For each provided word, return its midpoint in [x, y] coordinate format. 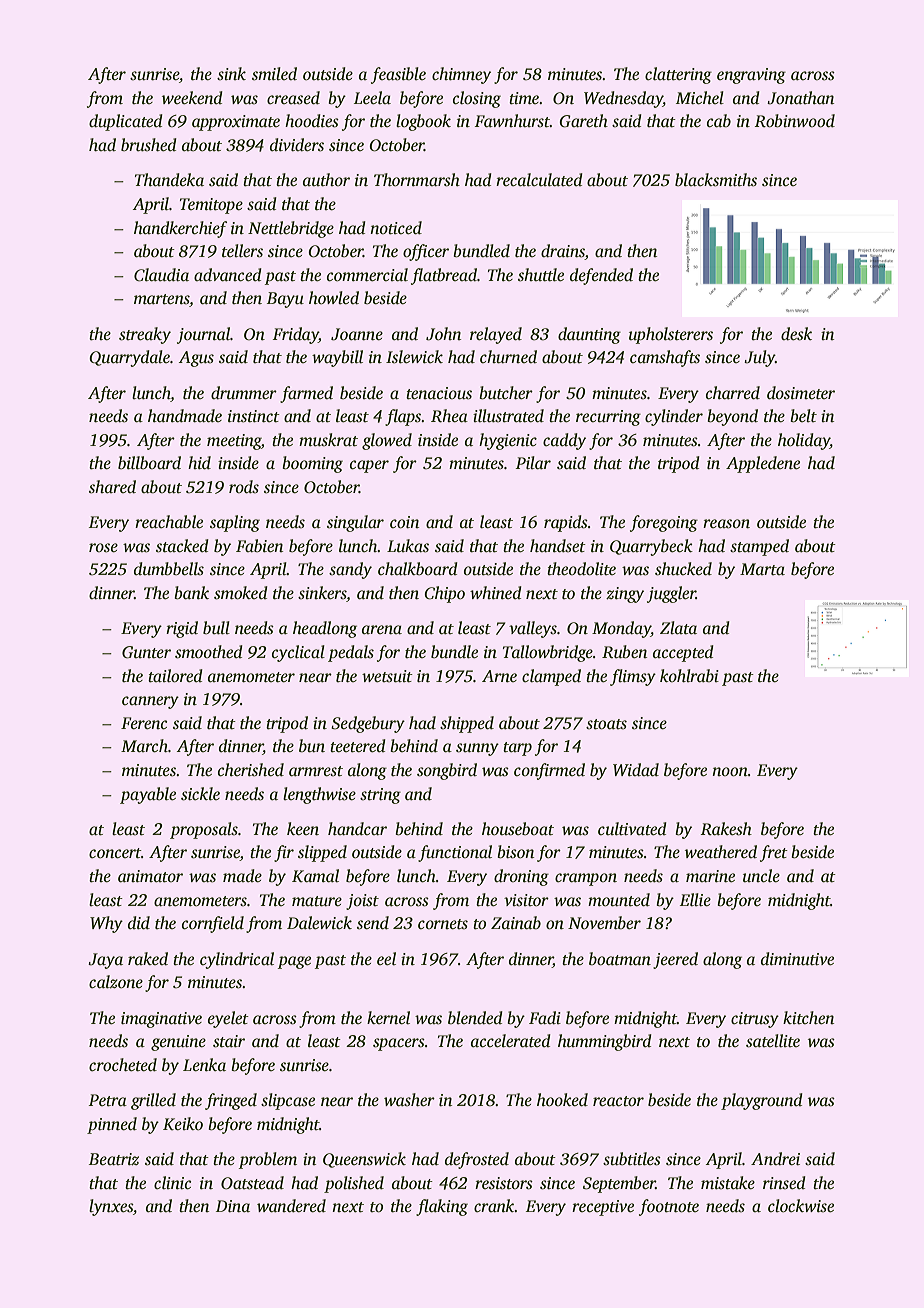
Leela [372, 98]
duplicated [126, 122]
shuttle [541, 275]
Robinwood [794, 121]
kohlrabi [689, 675]
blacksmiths [716, 180]
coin [404, 522]
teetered [358, 746]
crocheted [123, 1065]
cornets [443, 924]
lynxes [111, 1207]
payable [148, 795]
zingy [625, 595]
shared [112, 487]
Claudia [161, 275]
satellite [773, 1041]
